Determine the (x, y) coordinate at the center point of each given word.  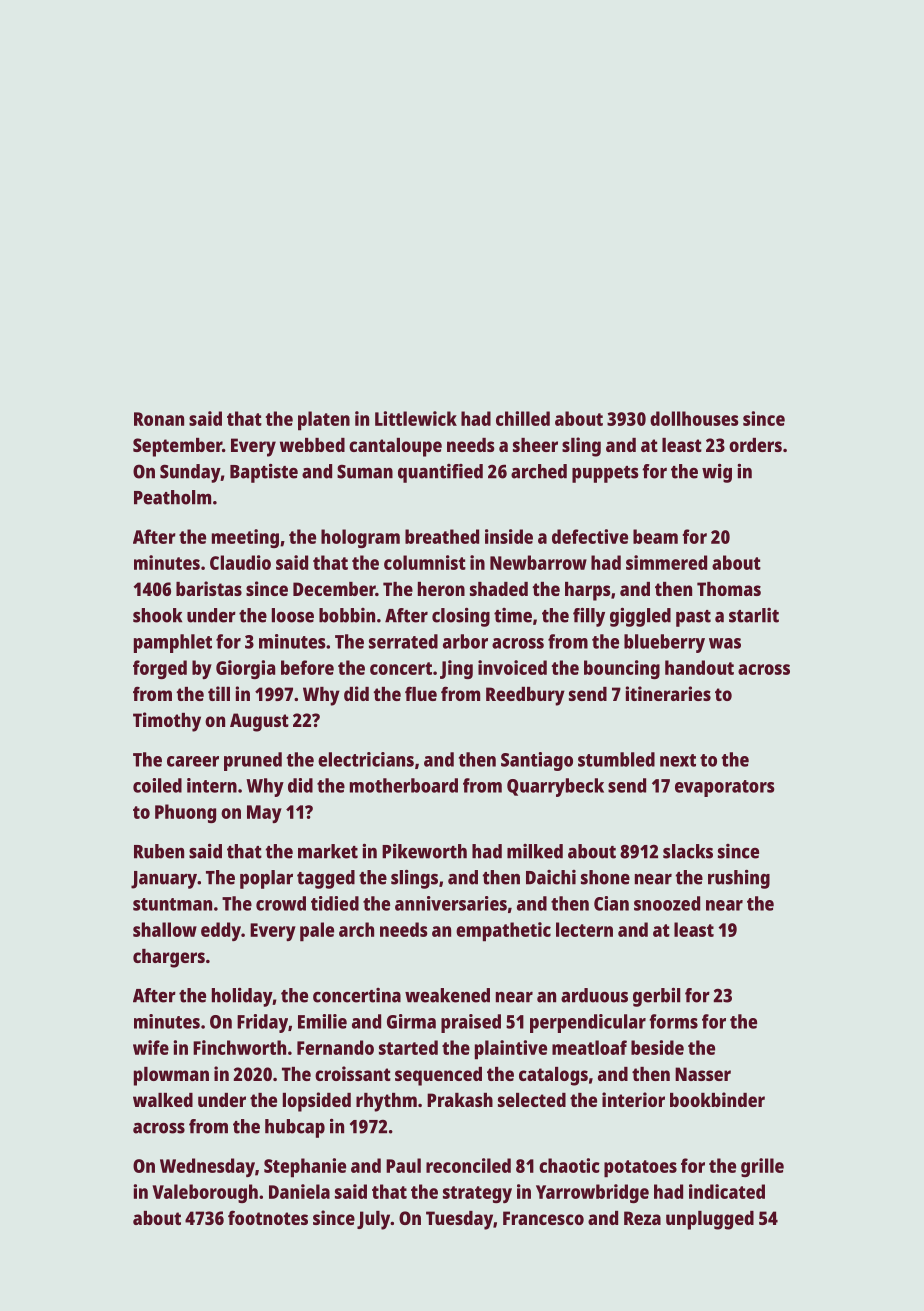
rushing (739, 879)
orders (755, 445)
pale (317, 932)
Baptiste (264, 473)
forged (160, 669)
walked (163, 1100)
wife (151, 1047)
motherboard (404, 785)
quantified (440, 473)
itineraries (668, 693)
